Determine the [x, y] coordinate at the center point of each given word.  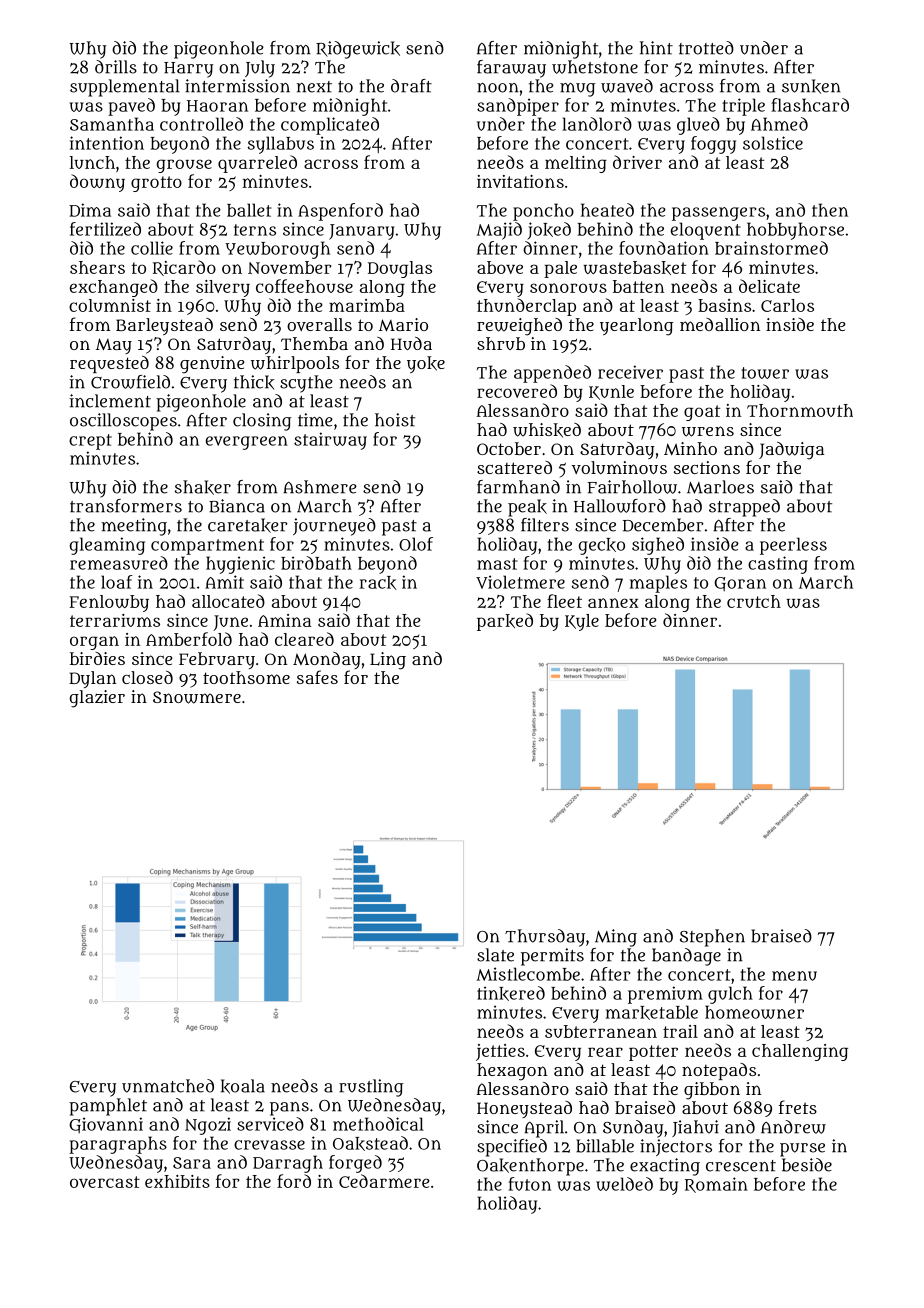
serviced [270, 1124]
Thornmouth [800, 410]
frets [798, 1107]
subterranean [601, 1031]
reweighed [519, 327]
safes [317, 677]
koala [243, 1086]
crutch [754, 601]
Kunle [611, 392]
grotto [156, 184]
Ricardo [184, 268]
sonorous [568, 288]
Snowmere [197, 697]
